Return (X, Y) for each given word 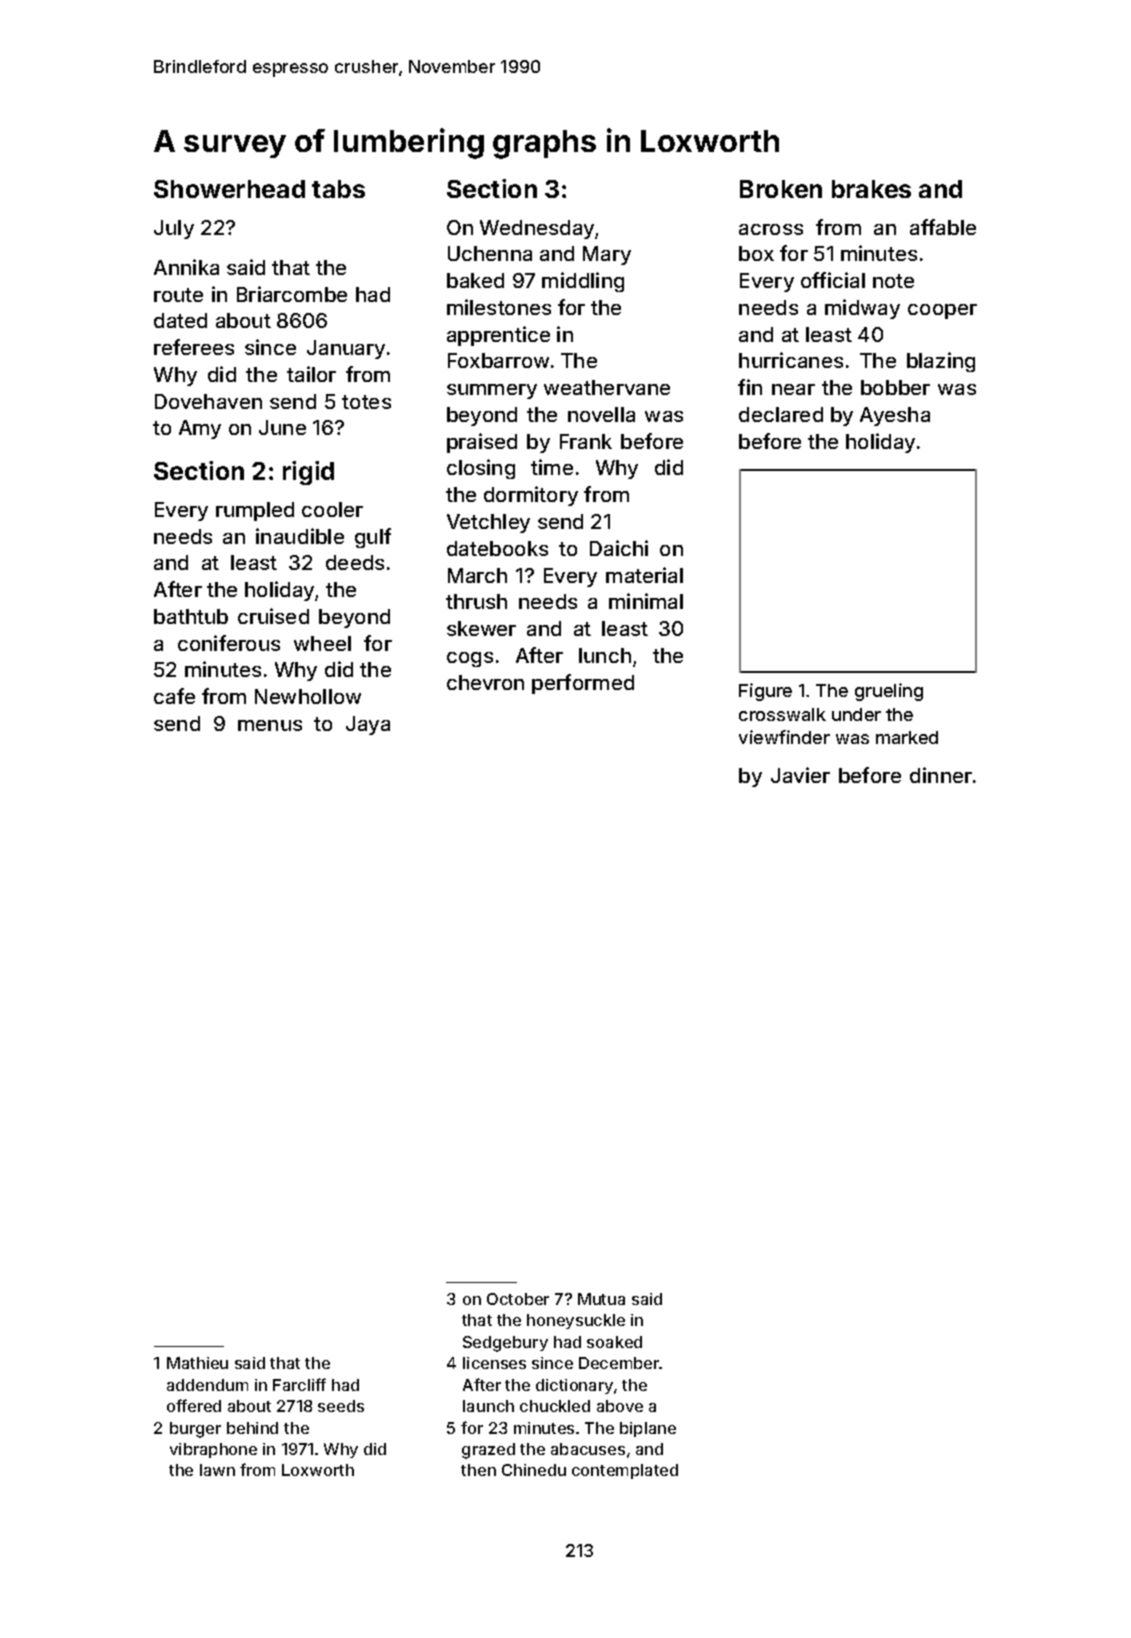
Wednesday (538, 229)
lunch (605, 655)
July (174, 229)
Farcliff (299, 1384)
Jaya (368, 725)
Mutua (601, 1299)
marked (907, 737)
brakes (871, 189)
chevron (485, 682)
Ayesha (895, 416)
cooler (332, 509)
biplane (648, 1429)
